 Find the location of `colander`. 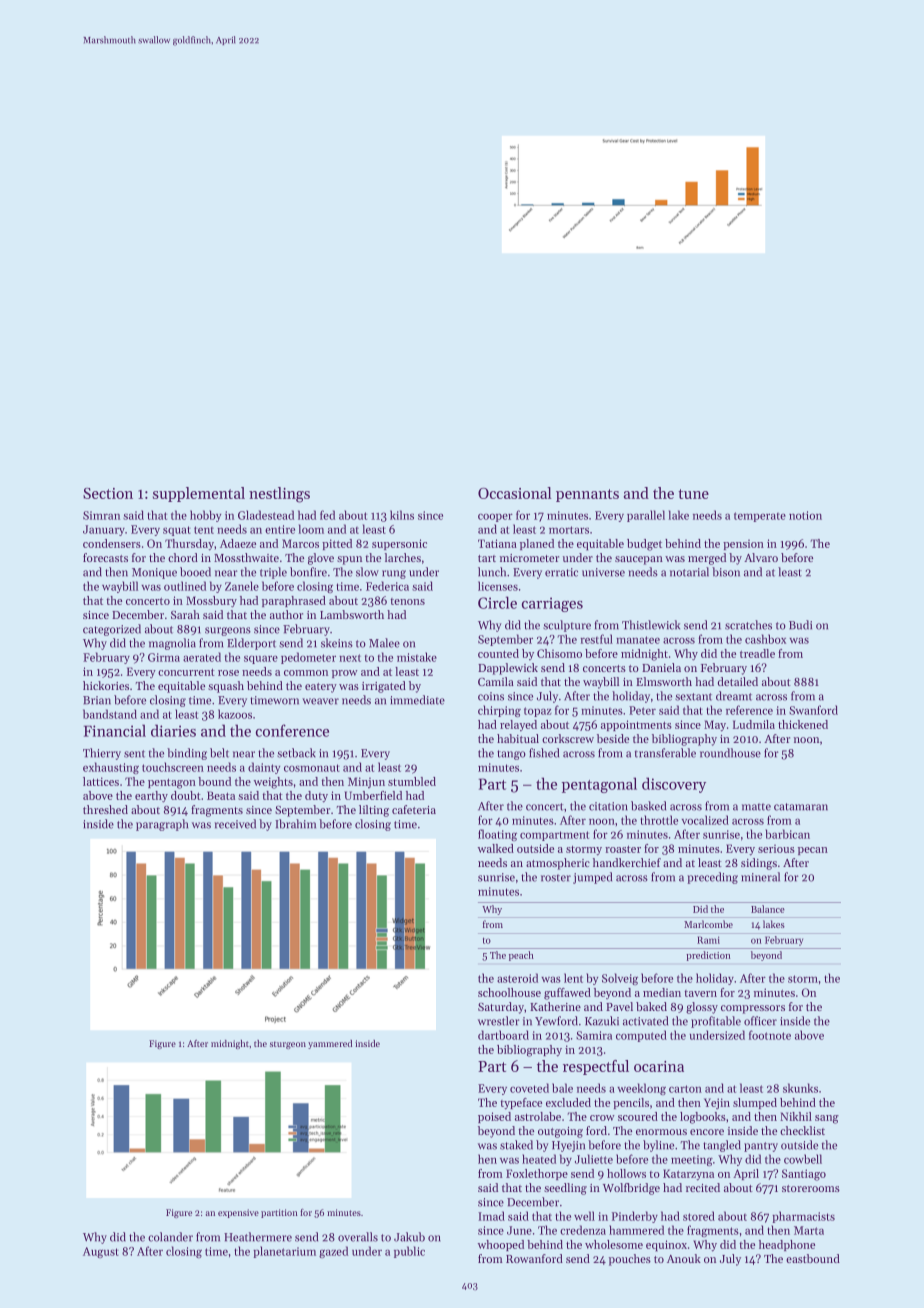

colander is located at coordinates (170, 1237).
